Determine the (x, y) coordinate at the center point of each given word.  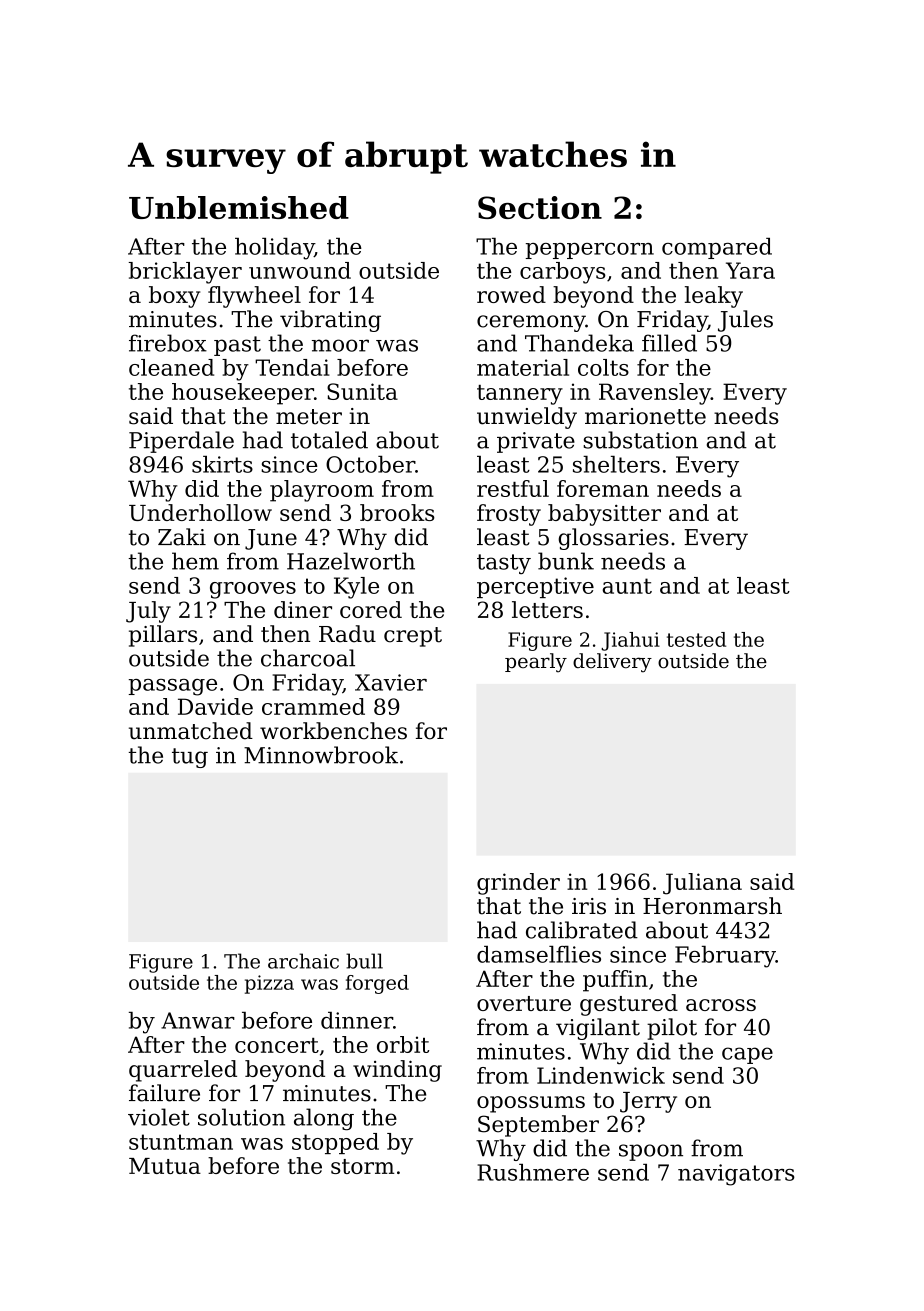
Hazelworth (351, 561)
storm (362, 1166)
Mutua (165, 1166)
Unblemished (239, 207)
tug (190, 758)
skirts (222, 464)
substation (640, 440)
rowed (511, 294)
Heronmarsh (712, 906)
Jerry (648, 1102)
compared (717, 248)
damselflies (539, 954)
